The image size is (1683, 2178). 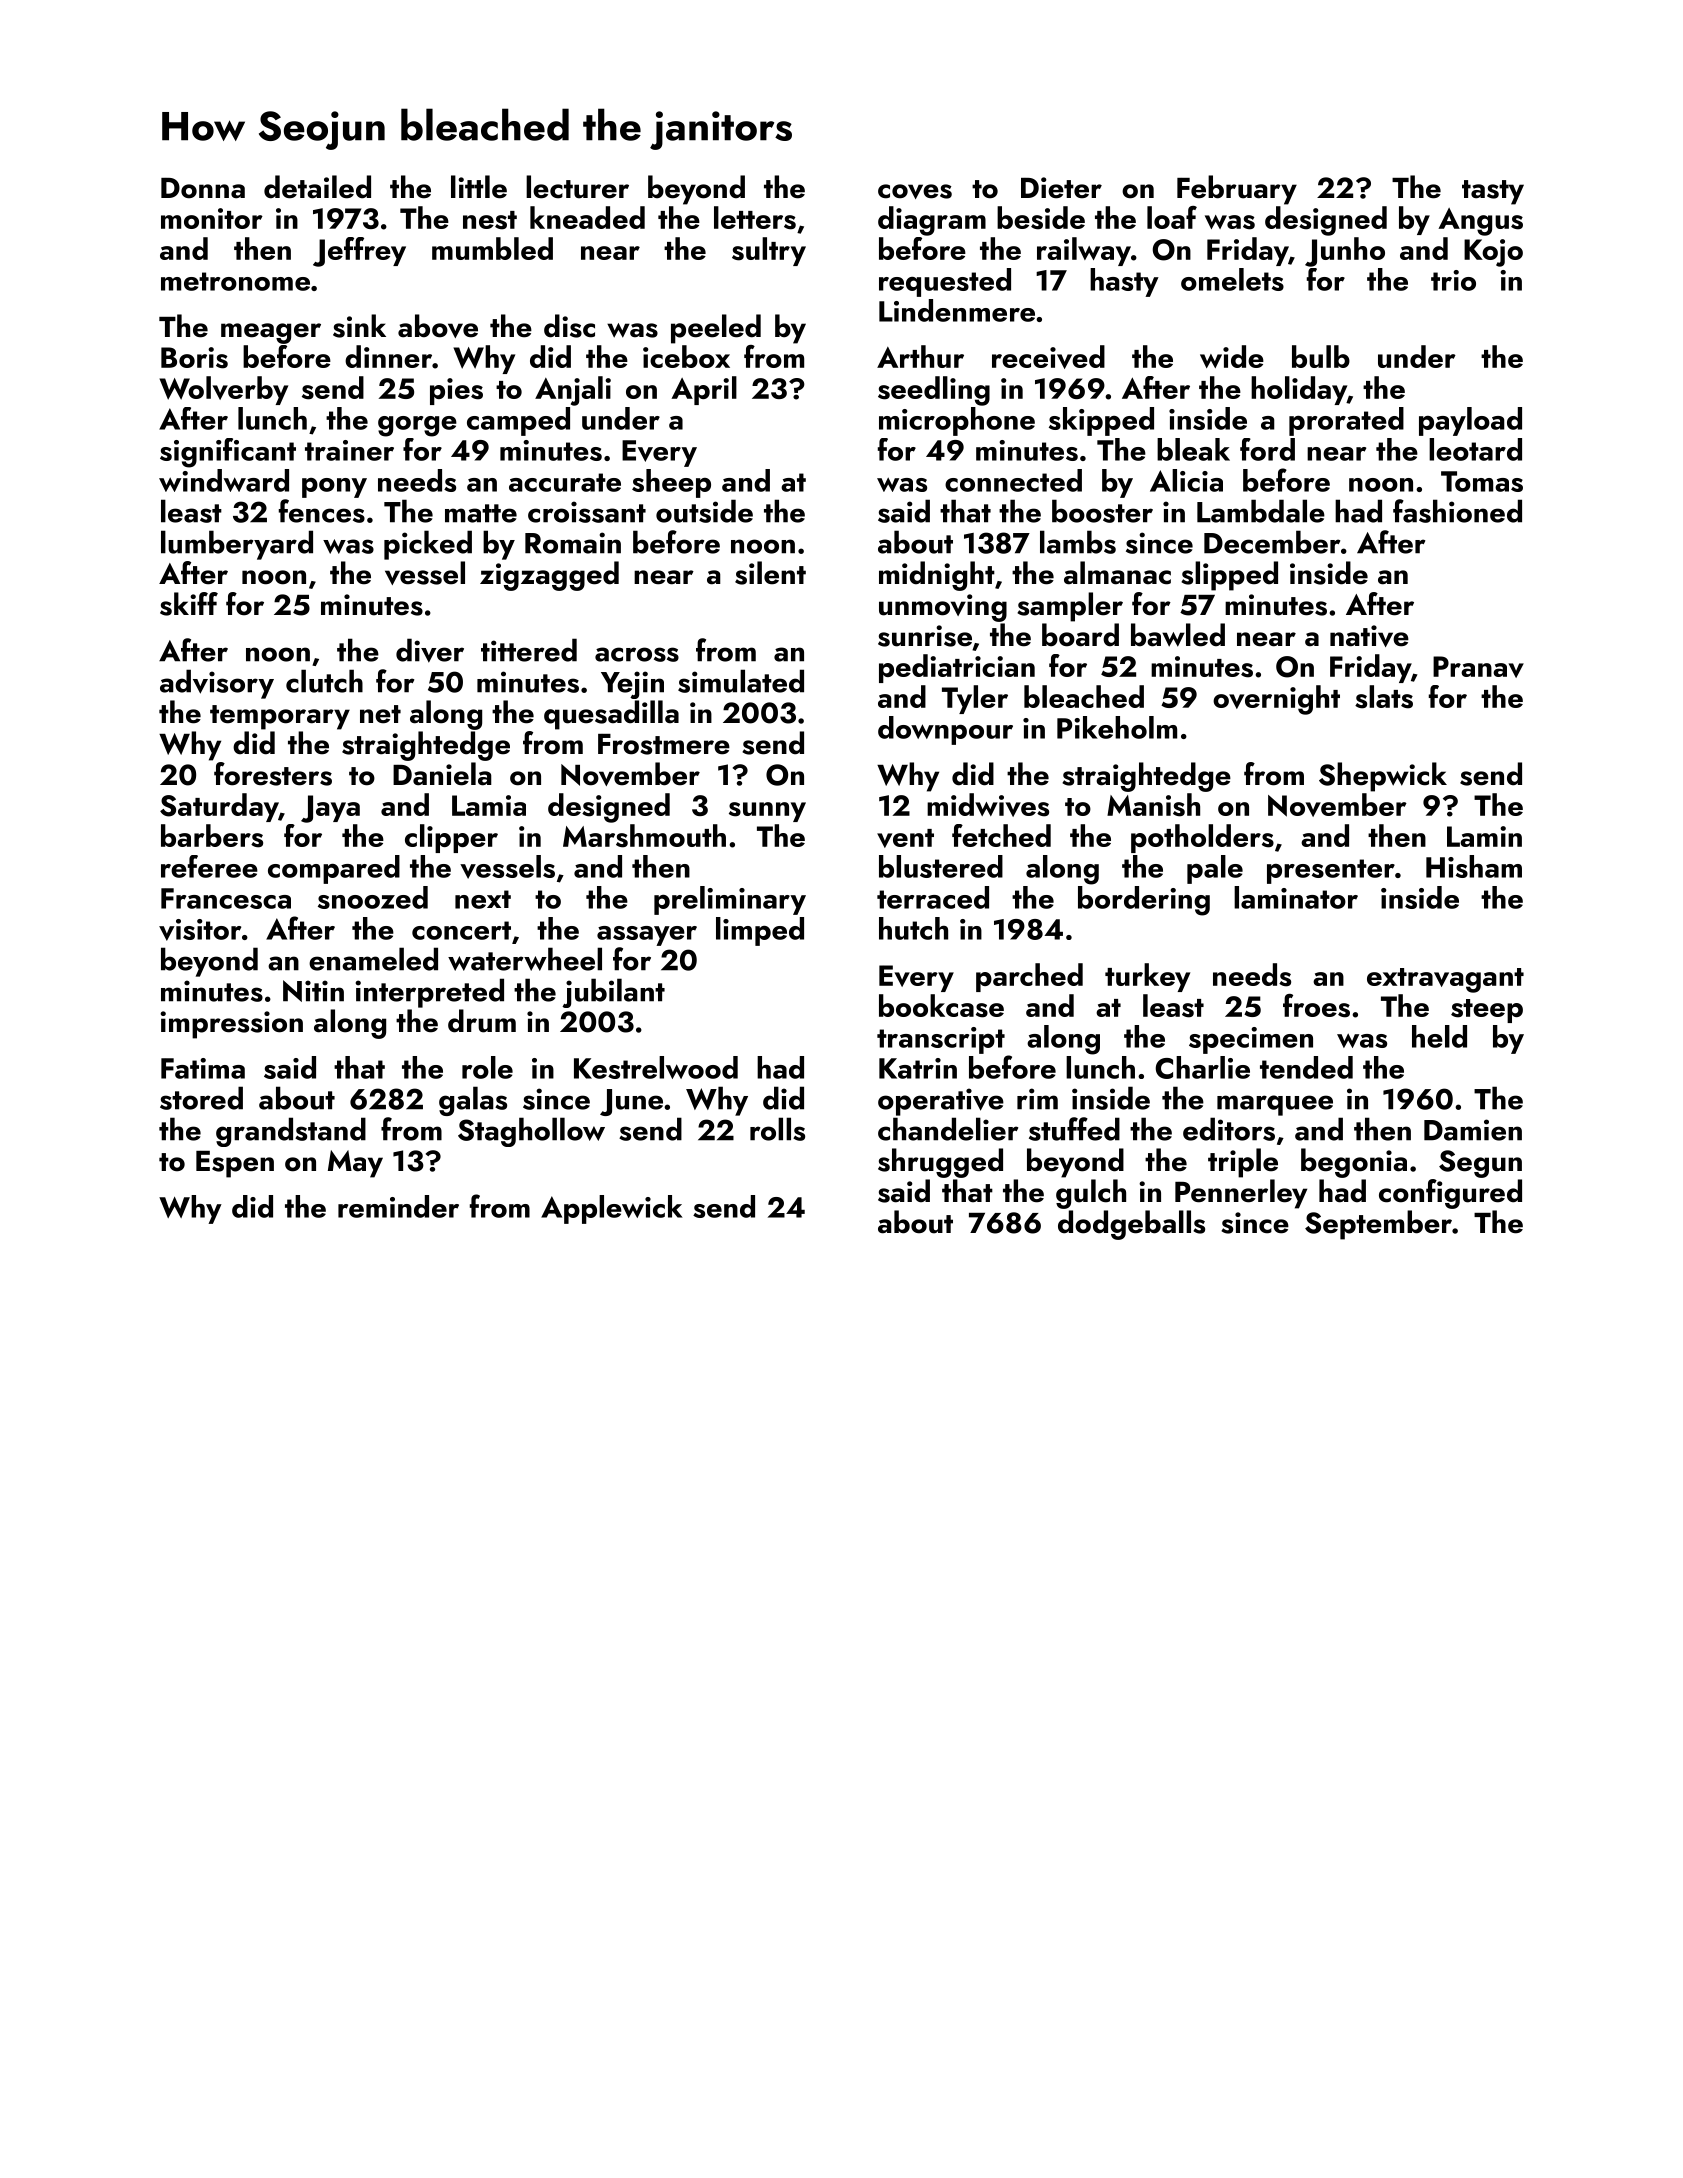 I want to click on Dieter, so click(x=1061, y=188).
